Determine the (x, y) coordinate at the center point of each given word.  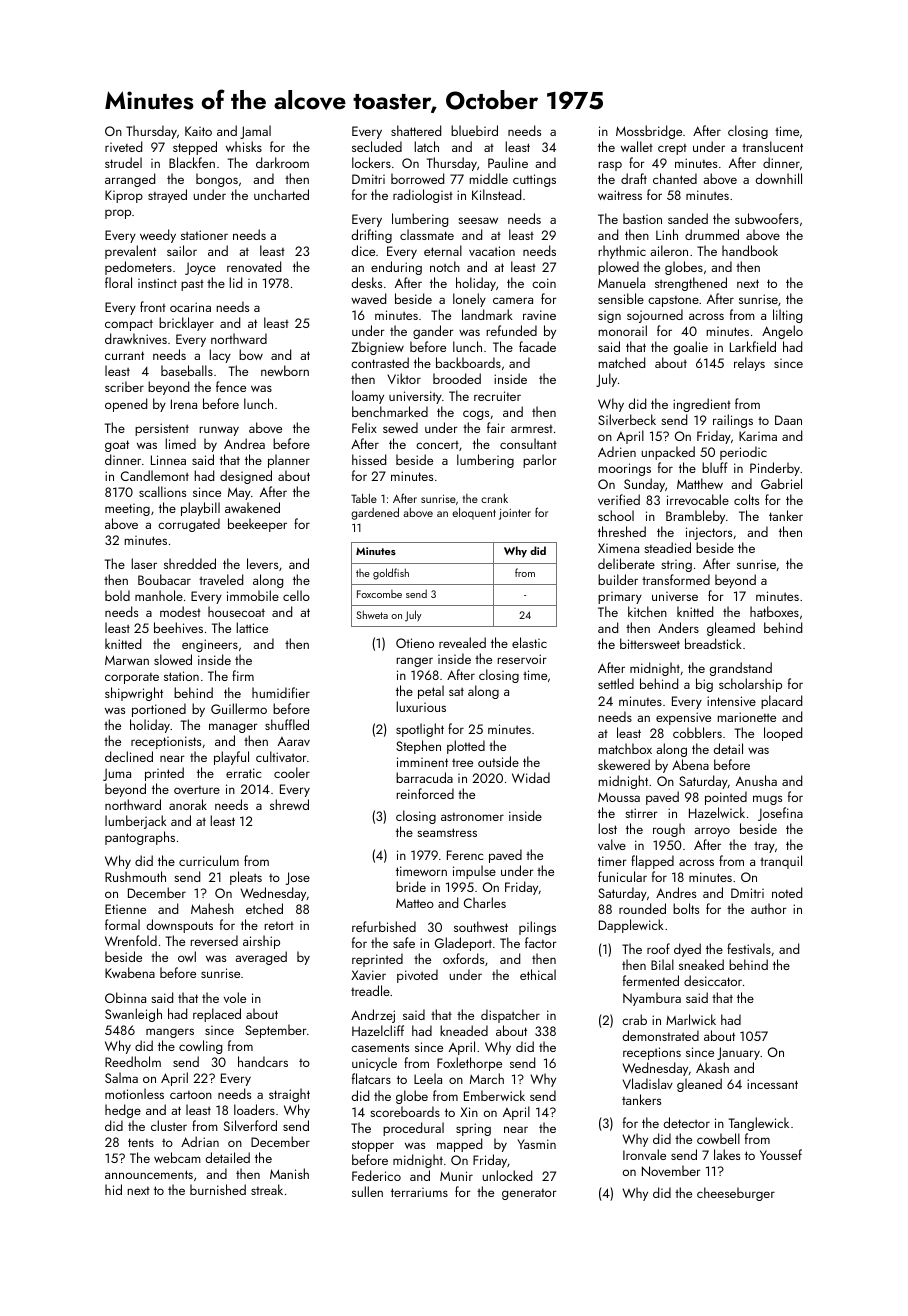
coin (544, 283)
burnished (218, 1189)
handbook (750, 250)
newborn (285, 370)
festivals (749, 948)
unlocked (507, 1175)
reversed (214, 940)
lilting (787, 316)
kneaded (464, 1030)
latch (426, 146)
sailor (182, 250)
